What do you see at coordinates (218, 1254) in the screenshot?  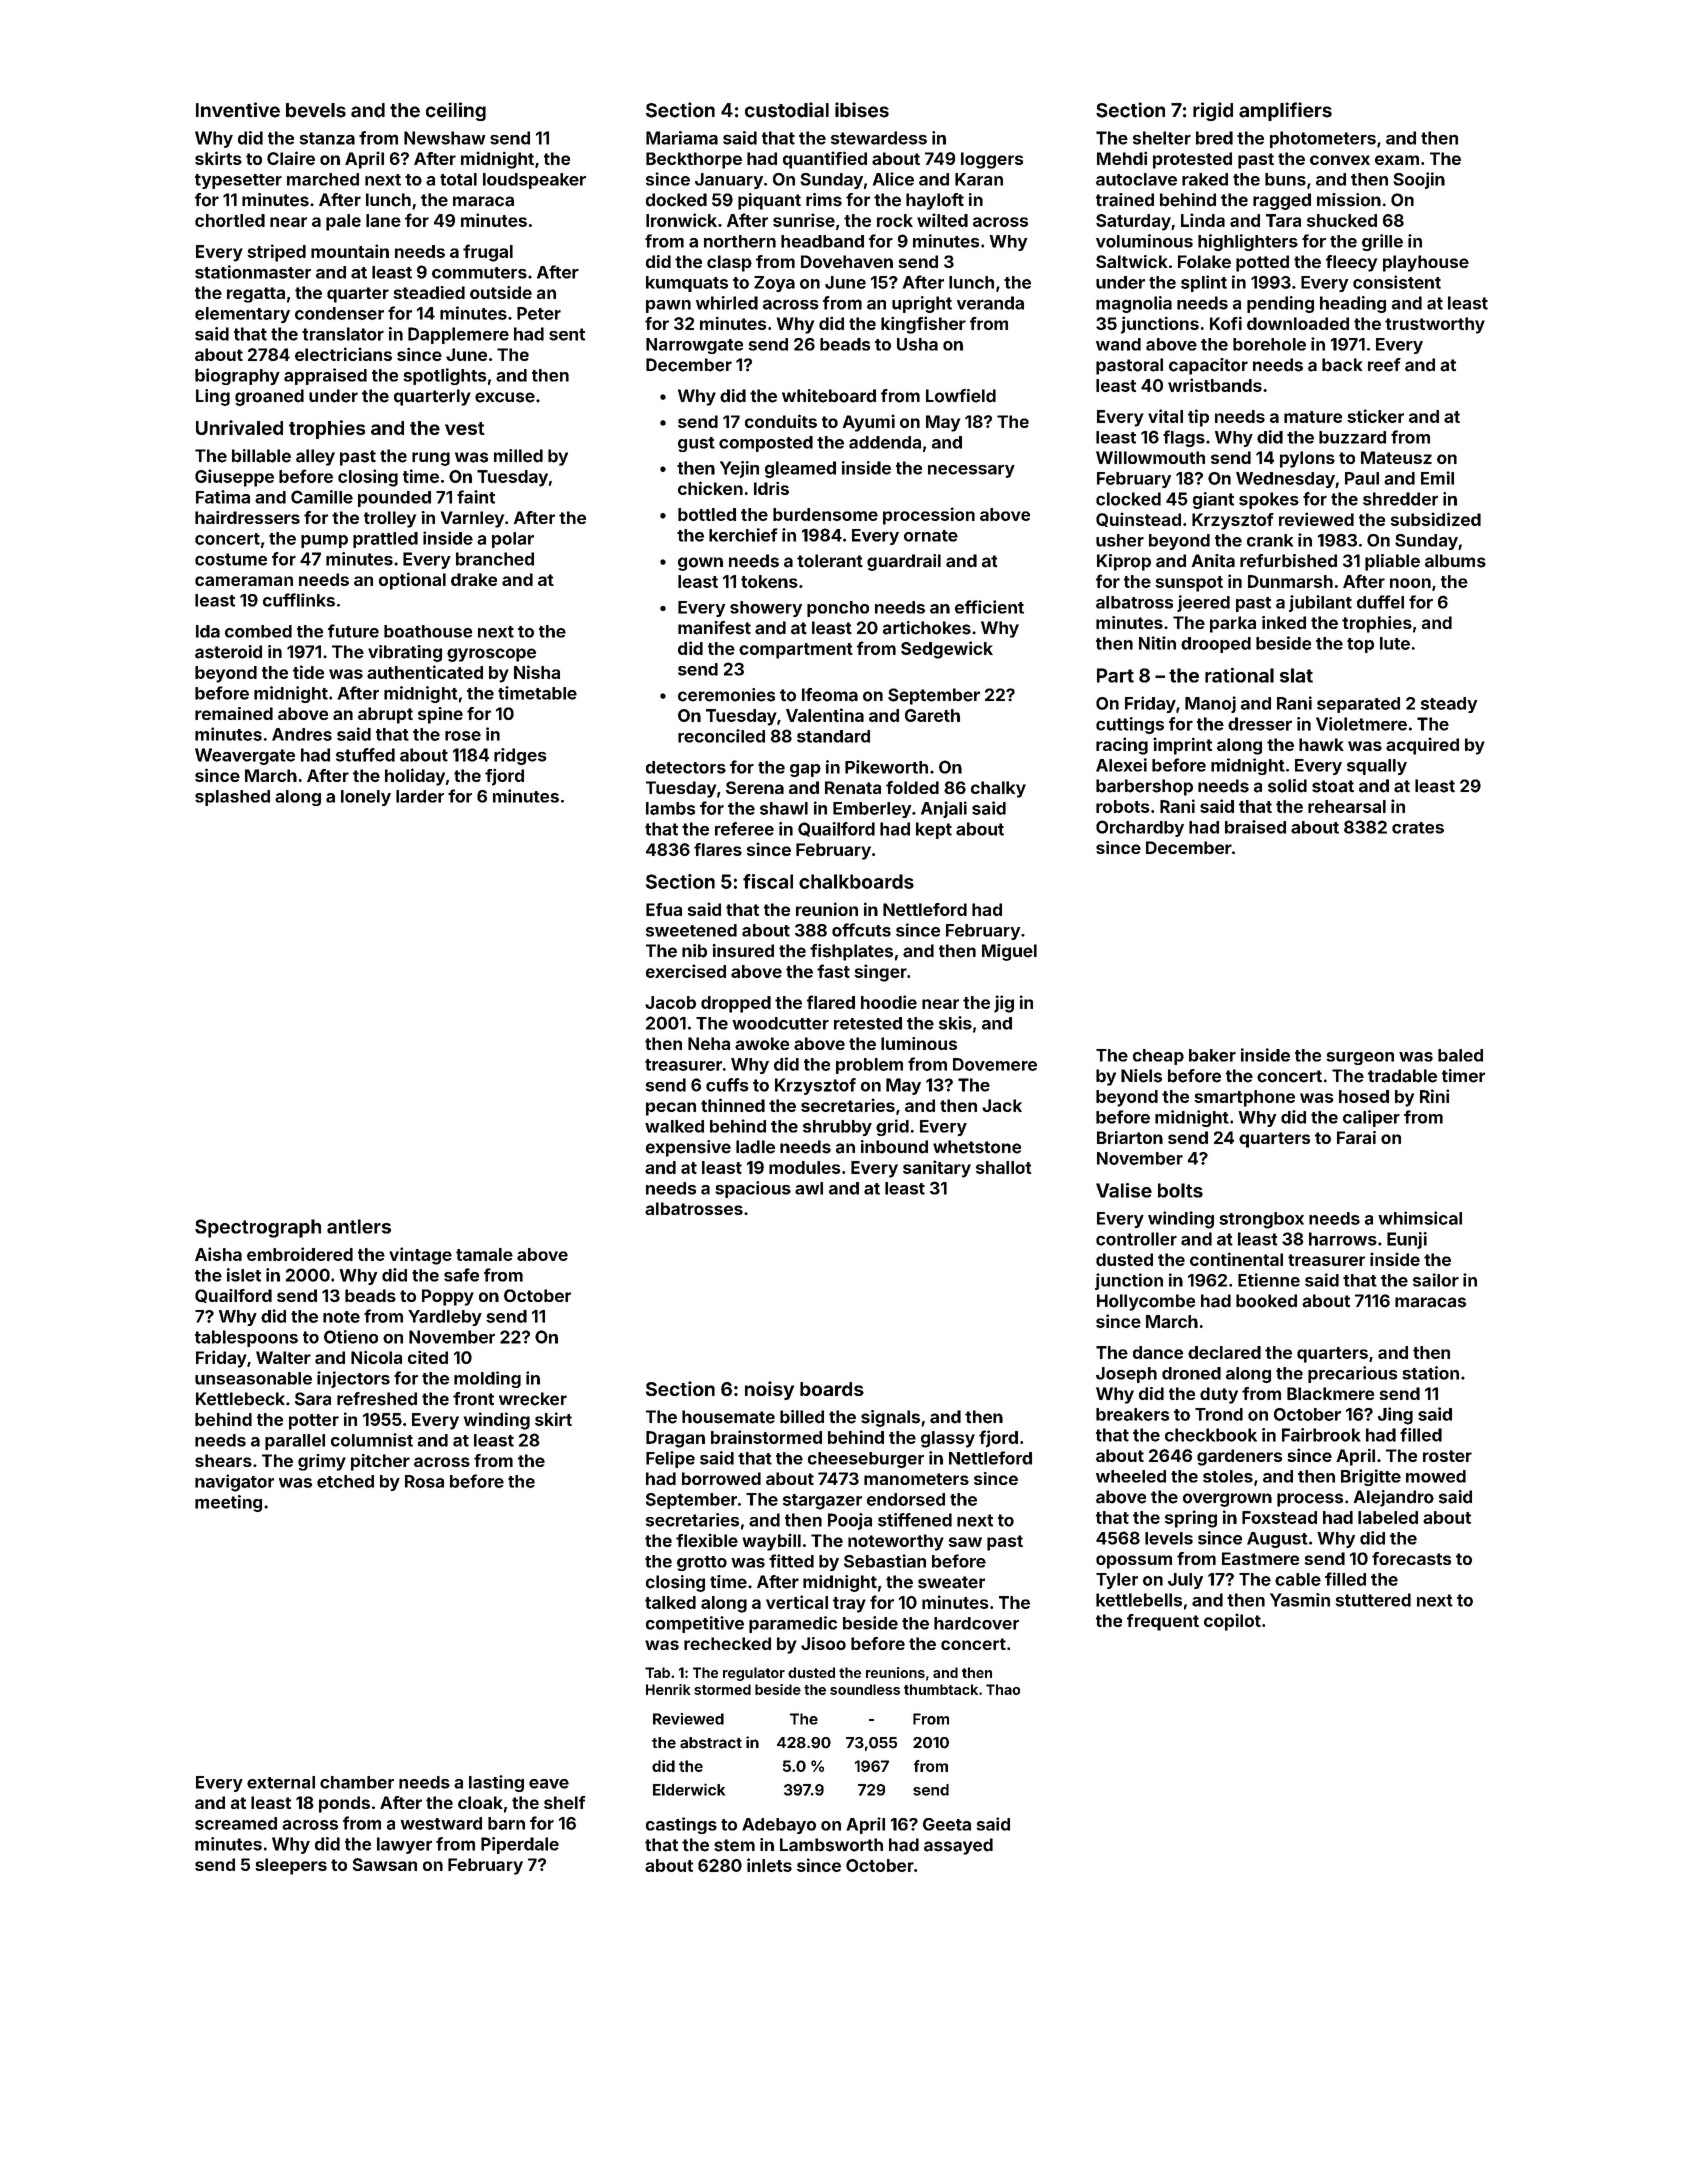 I see `Aisha` at bounding box center [218, 1254].
